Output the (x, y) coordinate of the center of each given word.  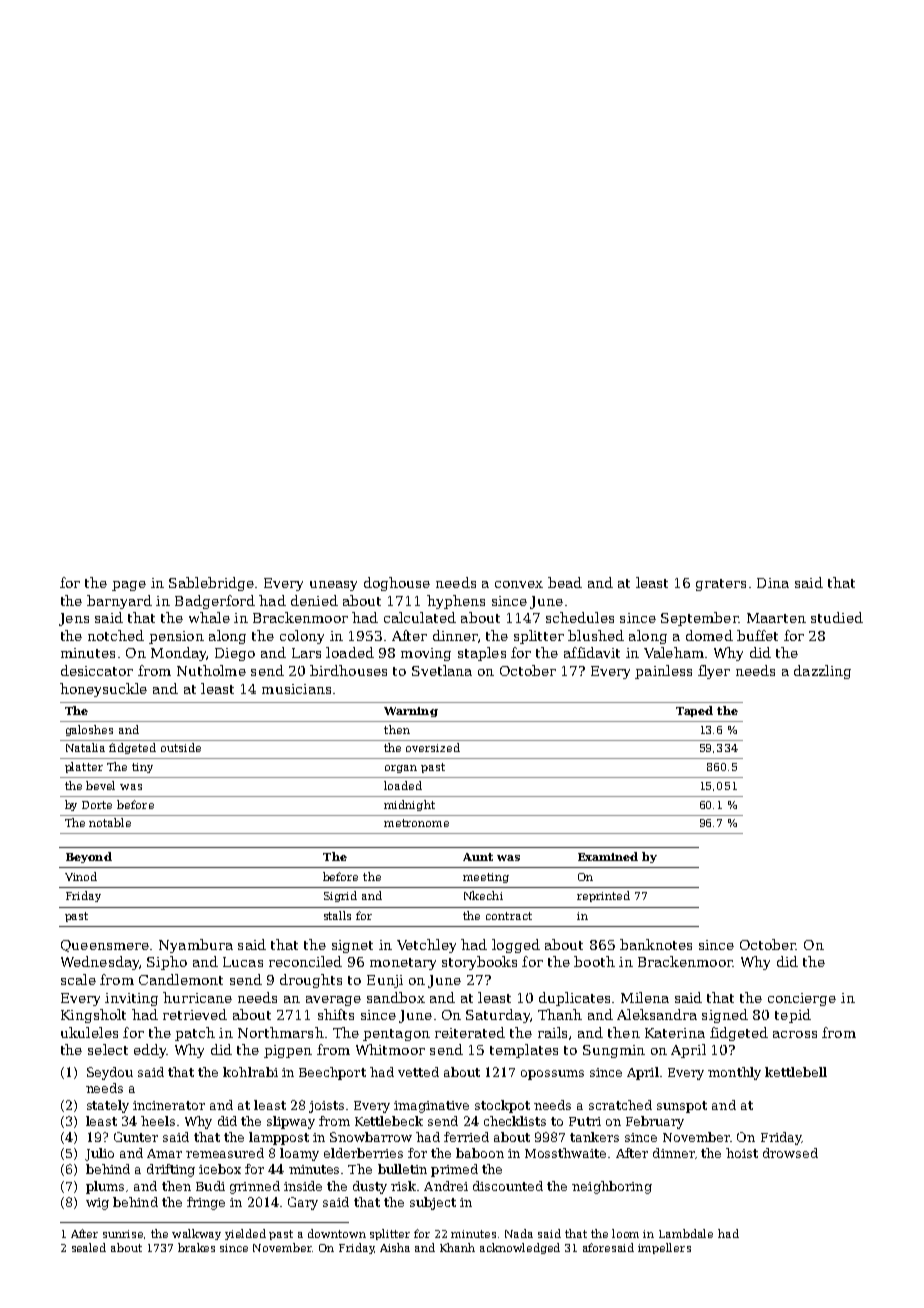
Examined (608, 856)
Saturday (498, 1016)
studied (837, 617)
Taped (694, 711)
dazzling (822, 672)
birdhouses (348, 670)
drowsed (790, 1153)
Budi (210, 1186)
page (129, 586)
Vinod (81, 876)
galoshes (89, 730)
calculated (420, 617)
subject (433, 1203)
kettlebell (796, 1072)
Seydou (110, 1073)
